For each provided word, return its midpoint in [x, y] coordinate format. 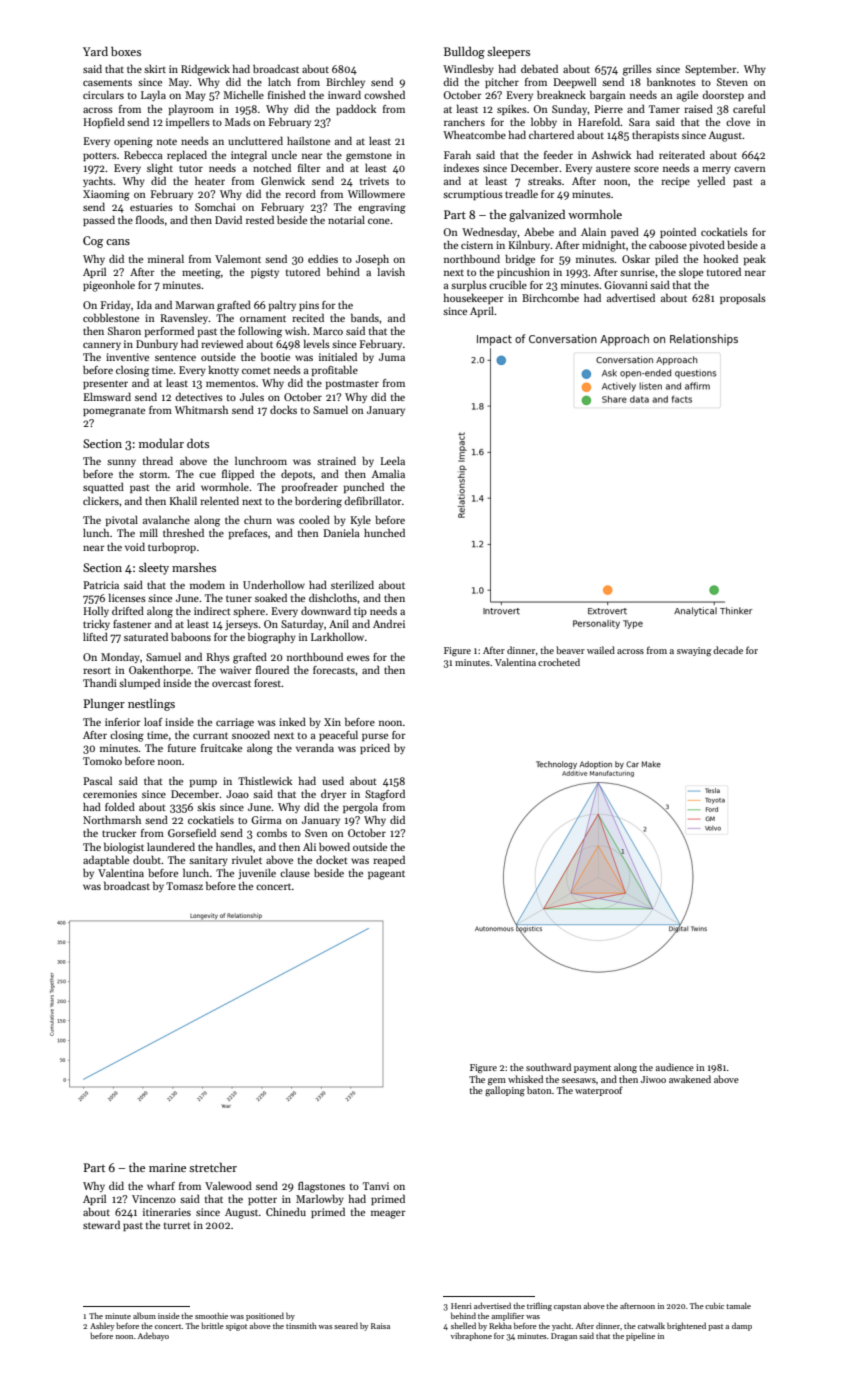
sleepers [508, 52]
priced [375, 748]
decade [728, 650]
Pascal [97, 780]
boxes [126, 51]
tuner [239, 598]
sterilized [352, 584]
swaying [694, 652]
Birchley [345, 82]
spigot [236, 1327]
